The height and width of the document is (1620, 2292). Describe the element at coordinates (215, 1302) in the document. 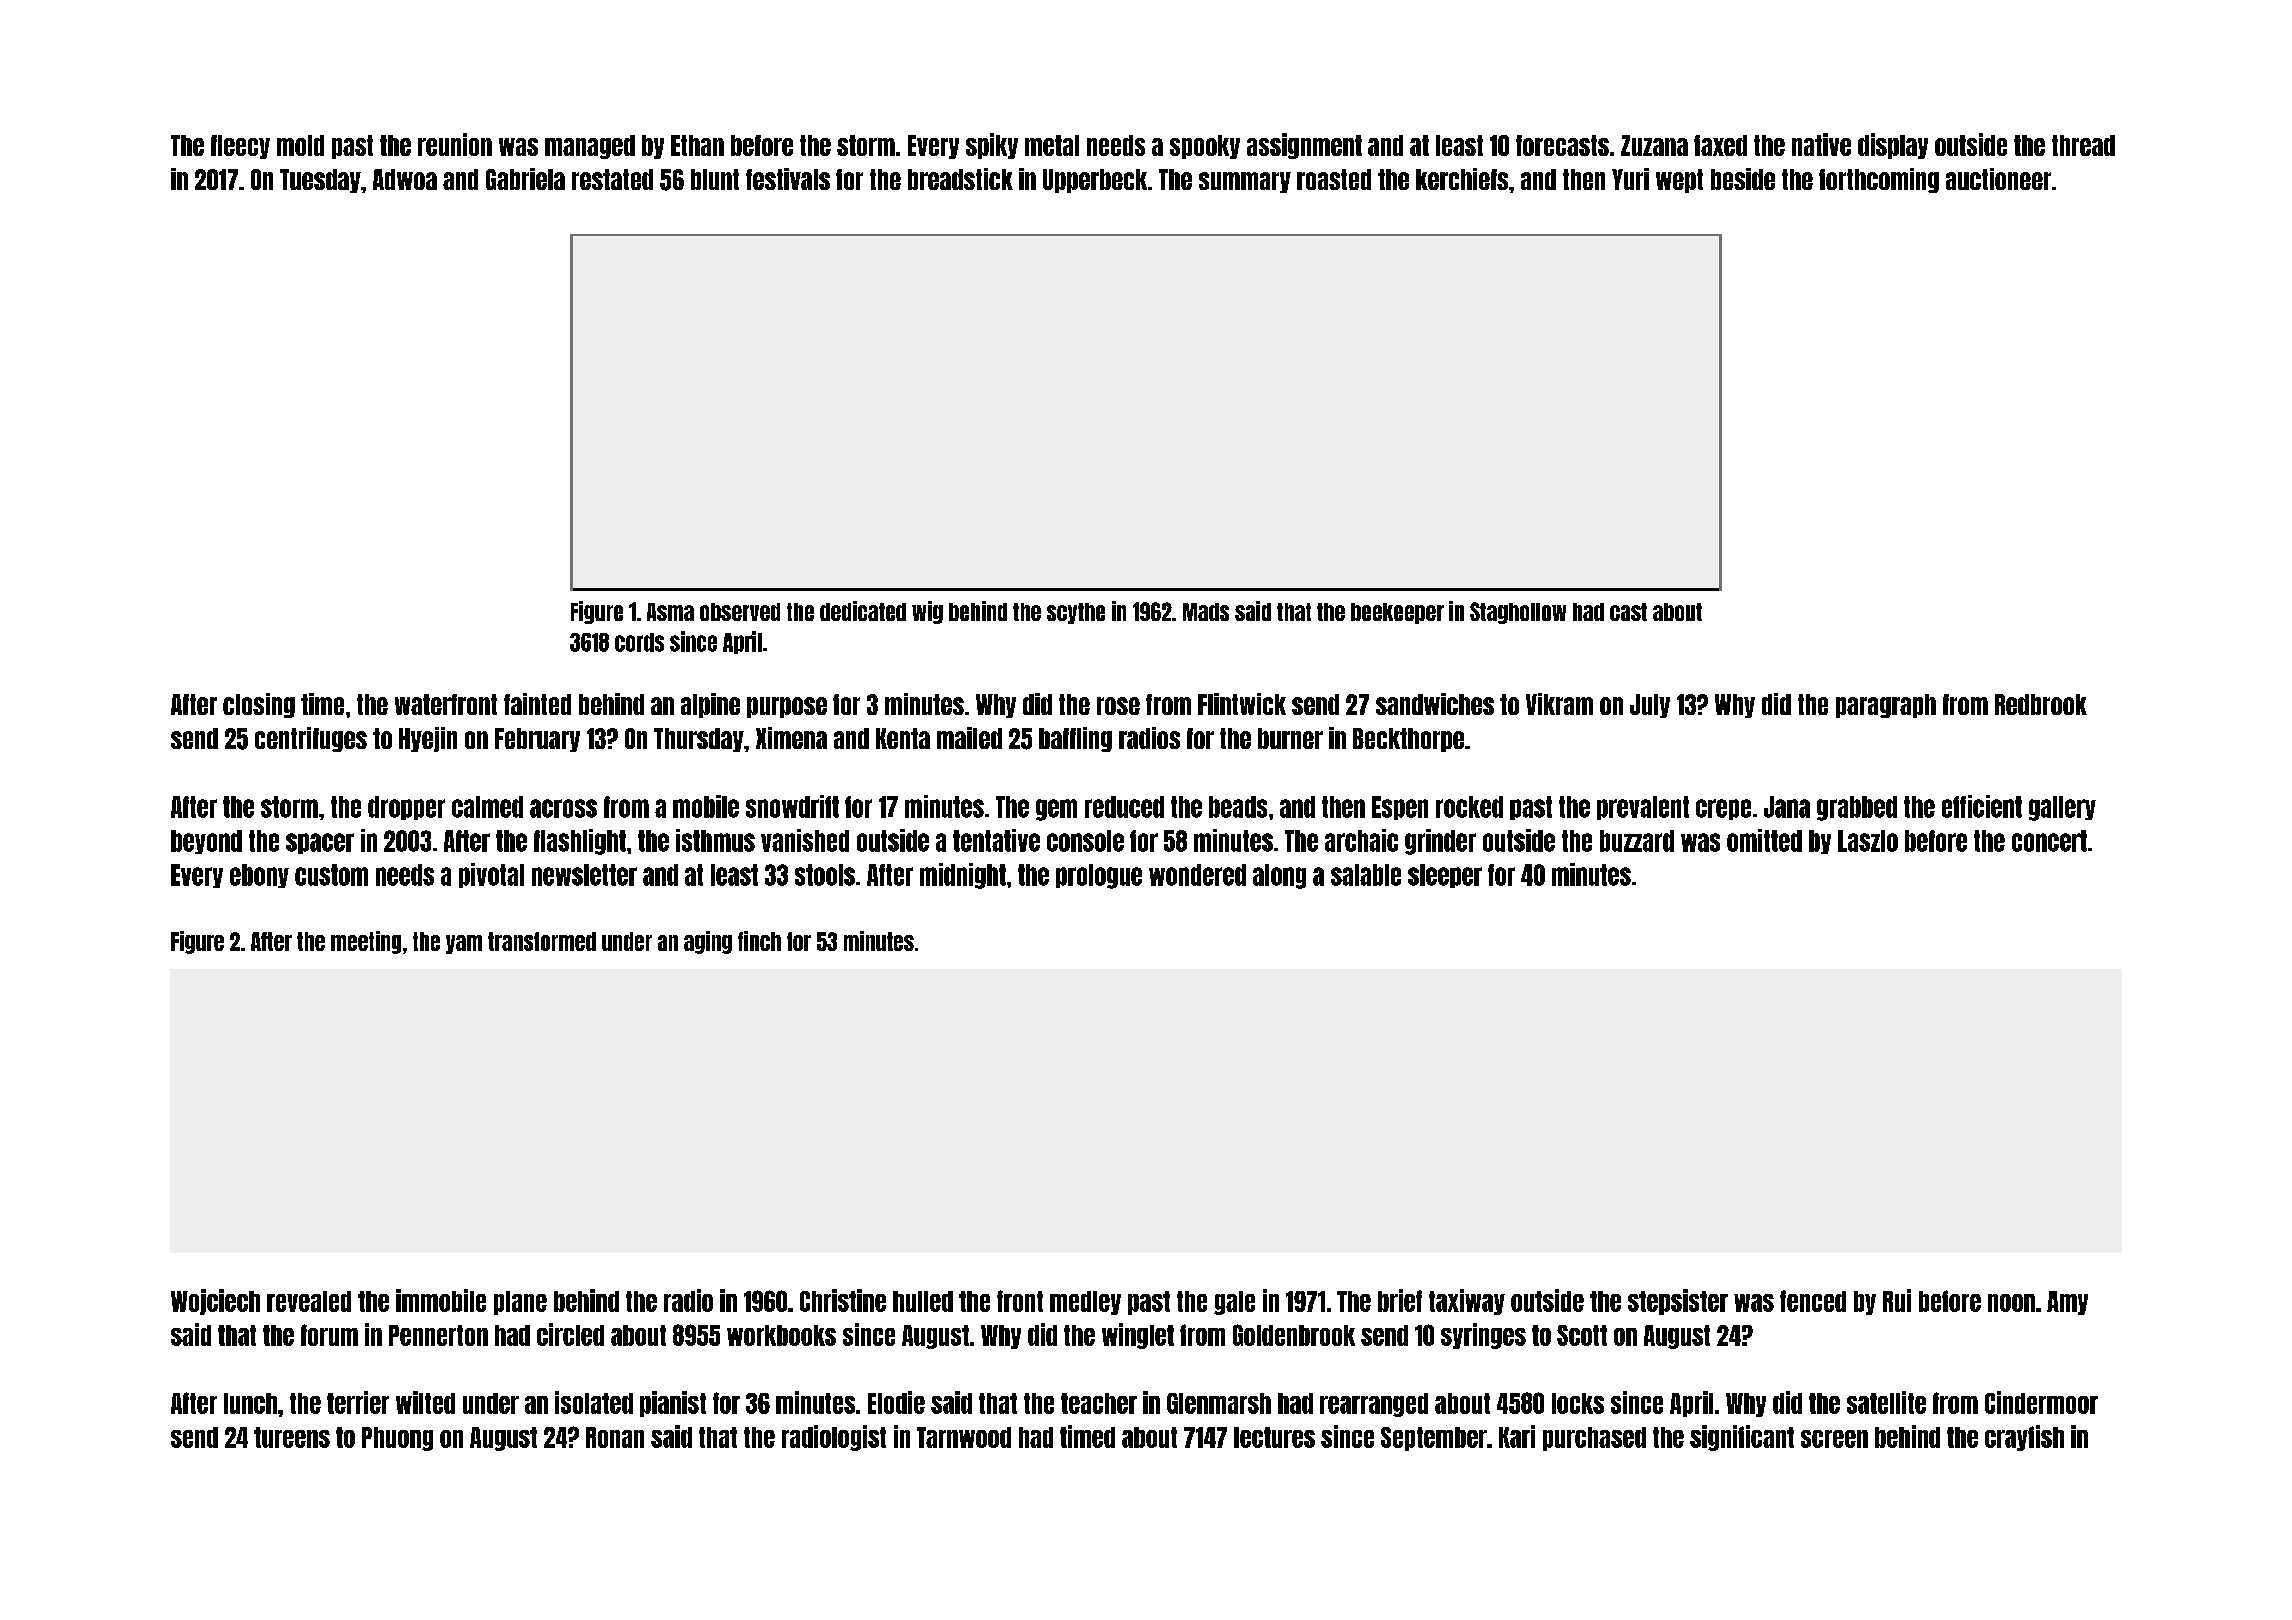

I see `Wojciech` at that location.
